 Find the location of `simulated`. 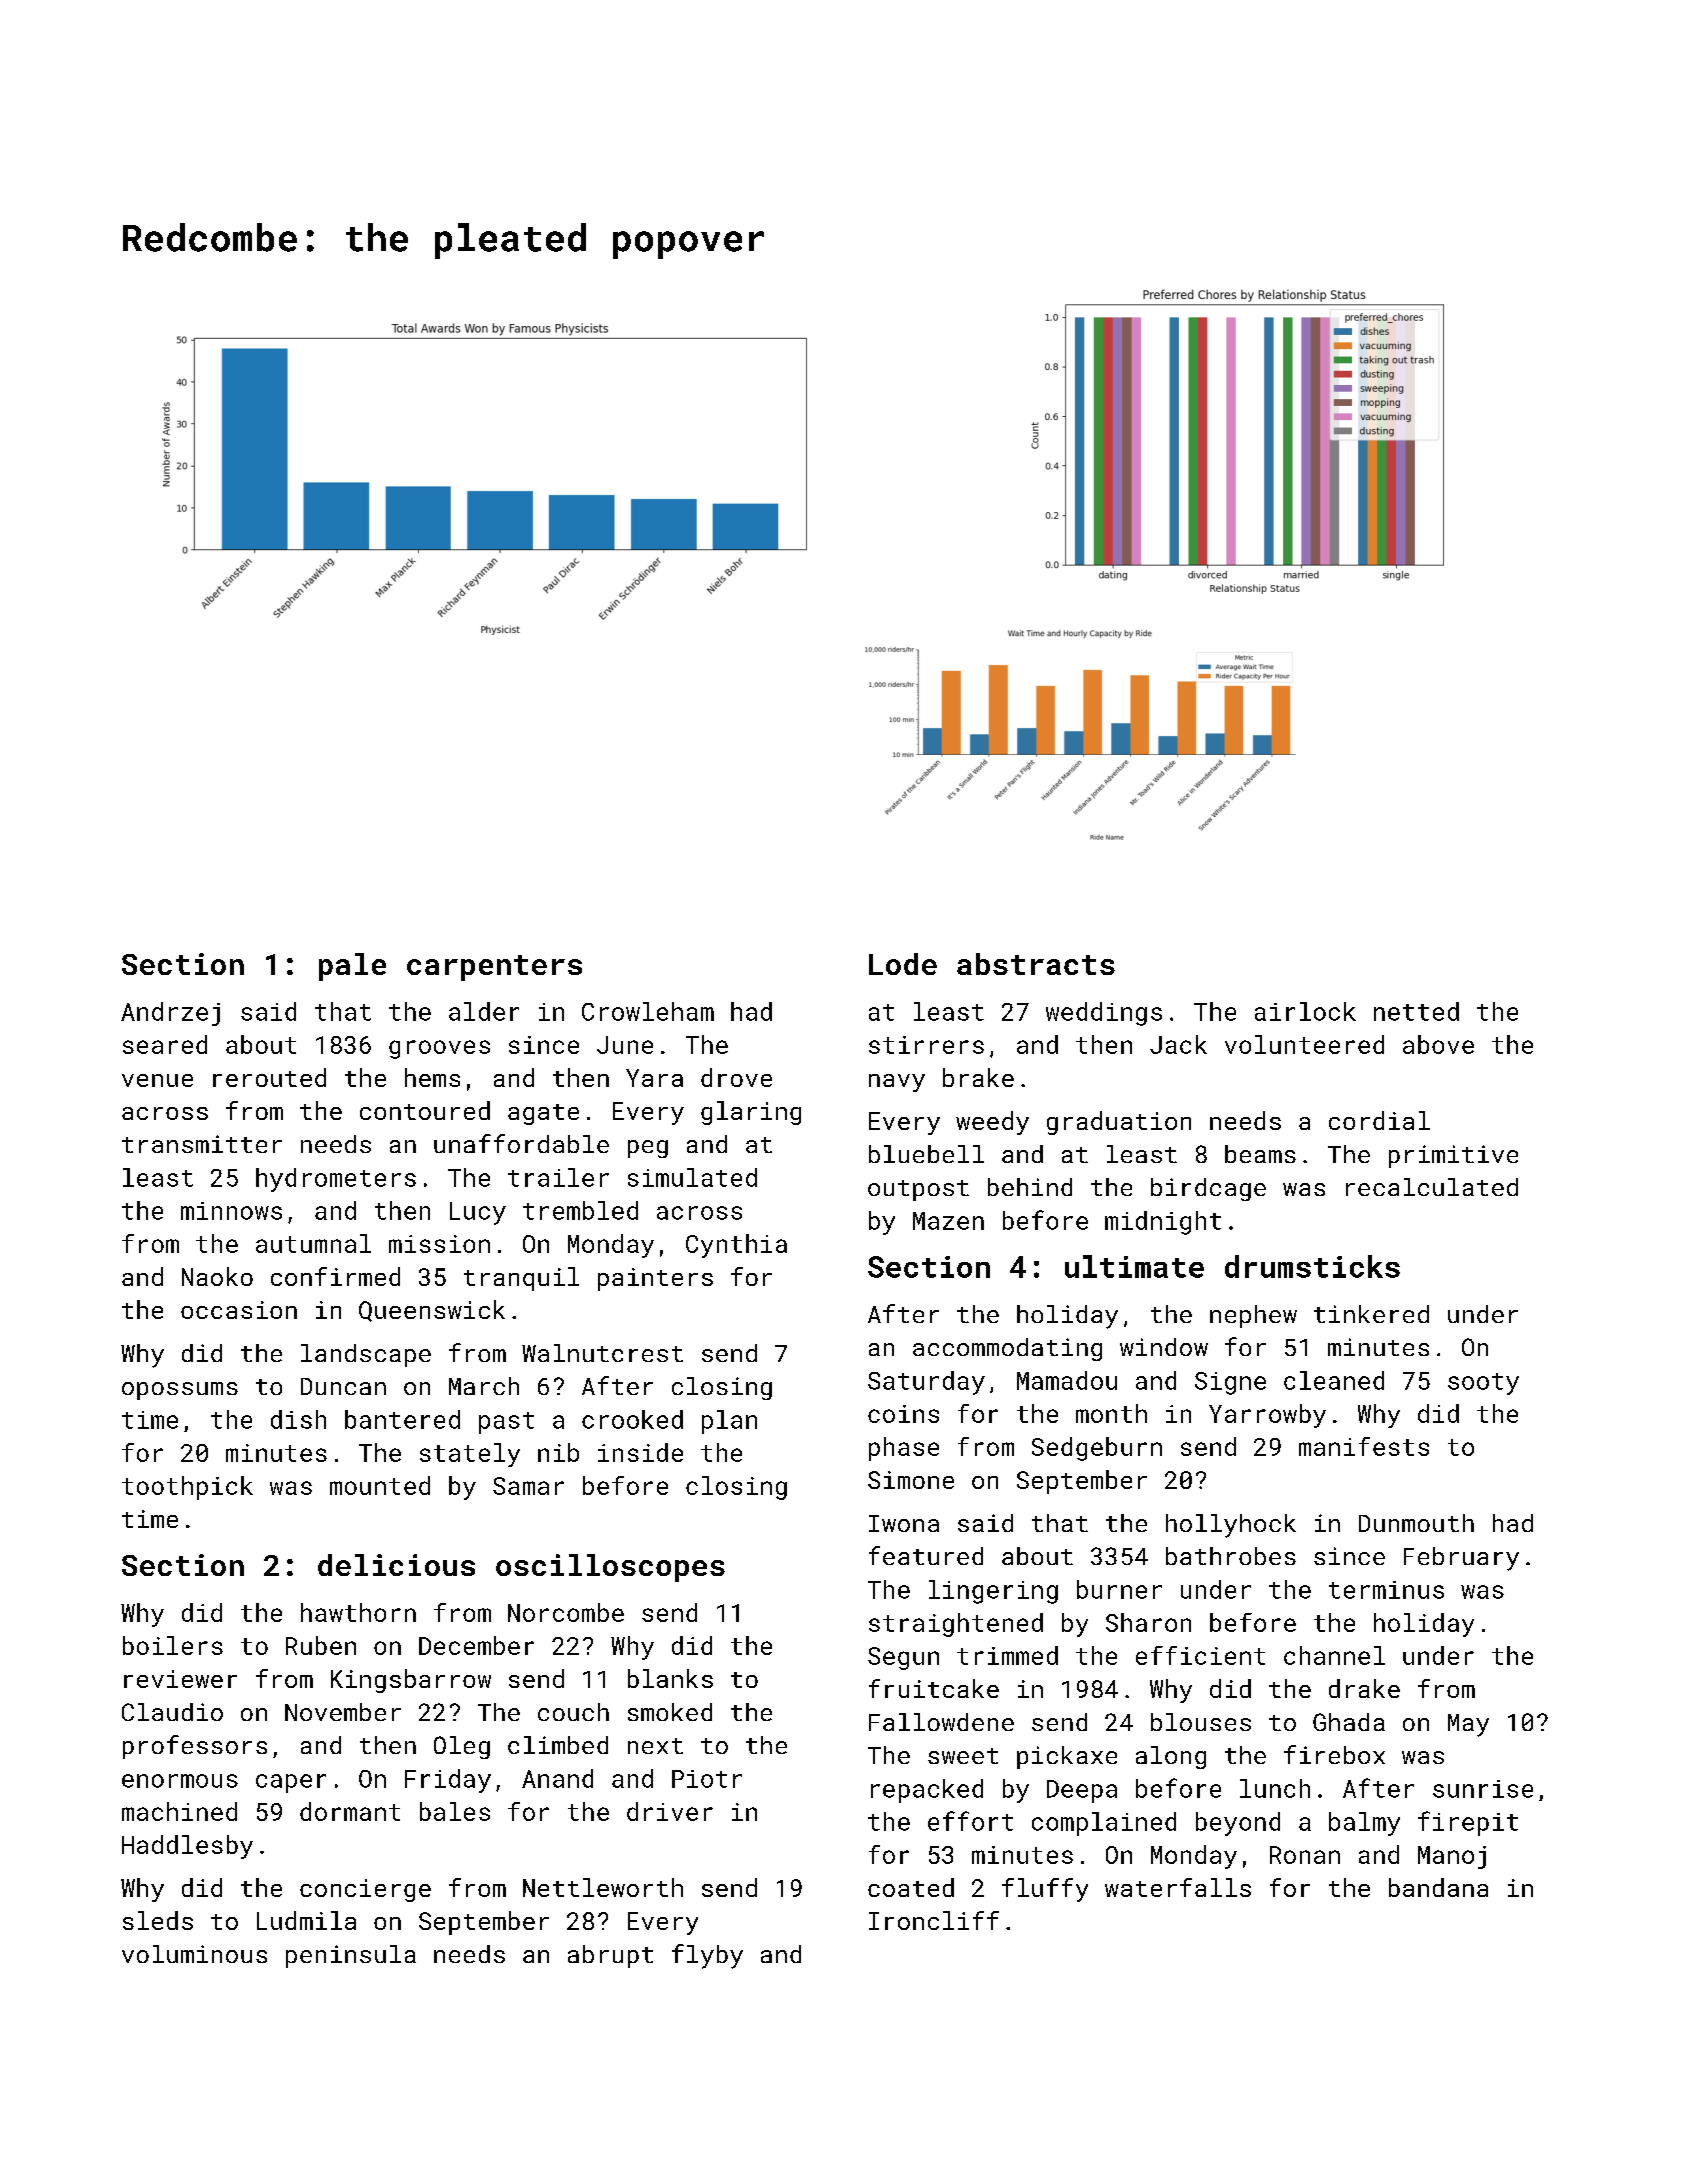

simulated is located at coordinates (692, 1177).
